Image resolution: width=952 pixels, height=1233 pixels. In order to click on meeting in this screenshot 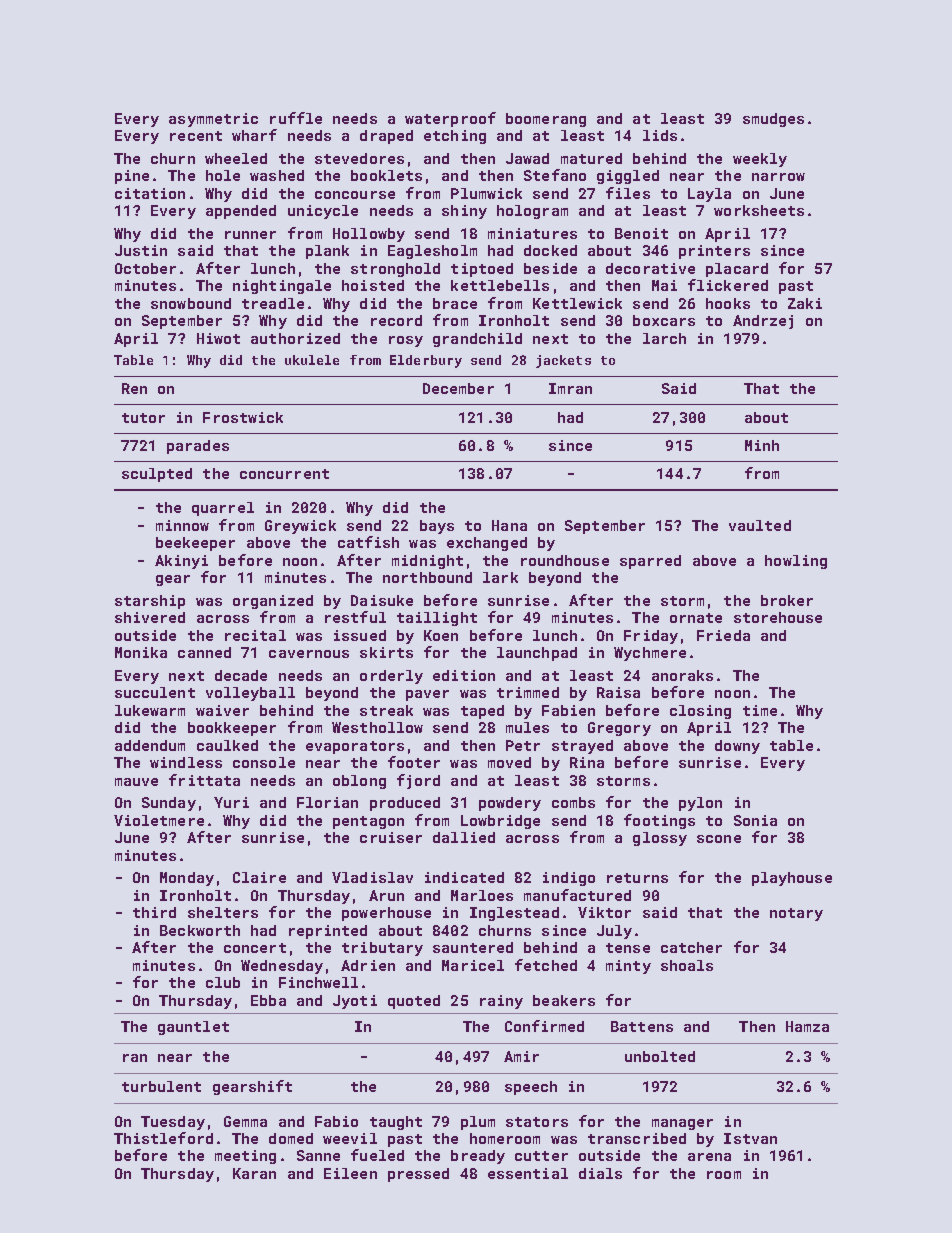, I will do `click(245, 1157)`.
